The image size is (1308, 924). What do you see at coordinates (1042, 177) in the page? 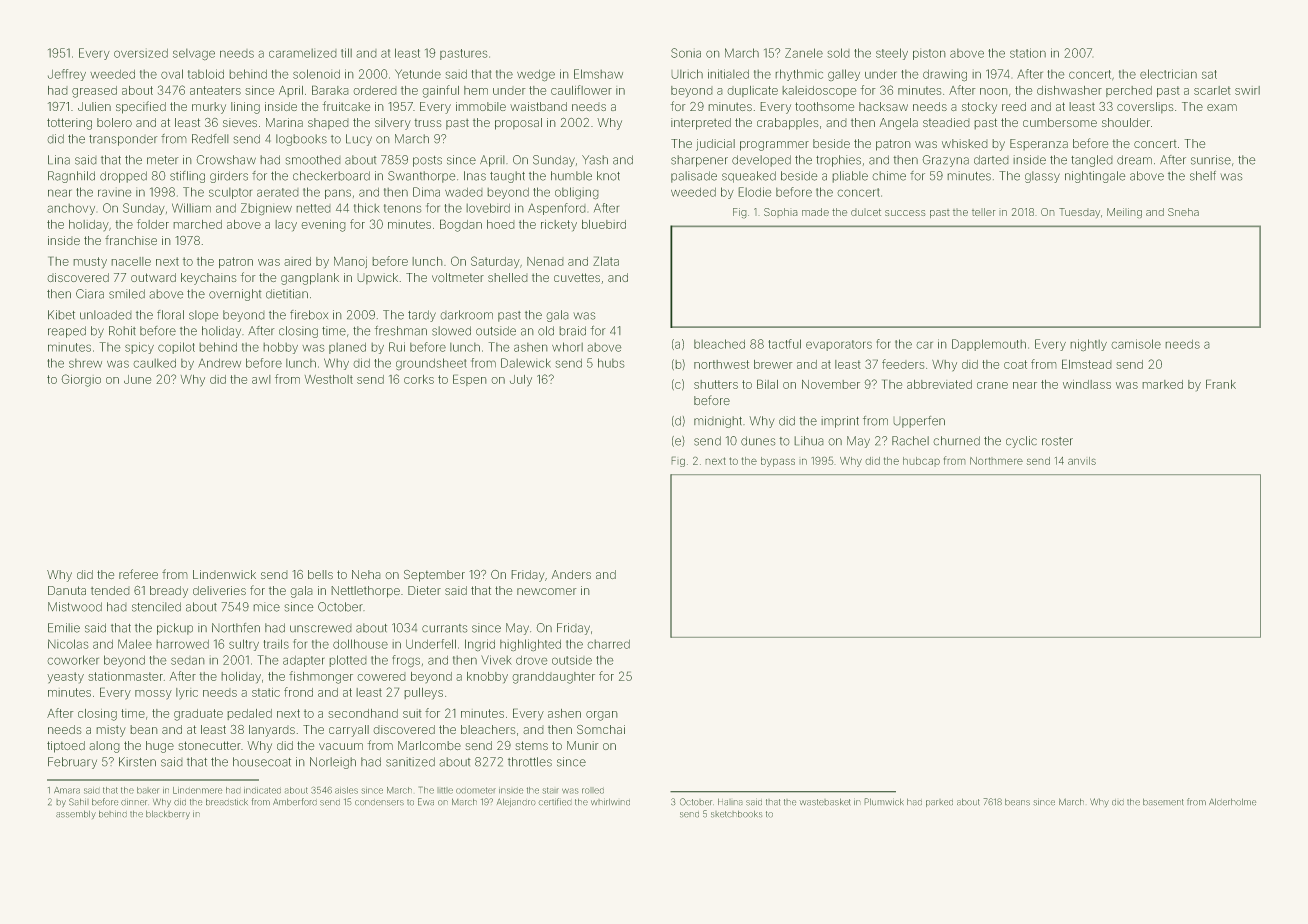
I see `glassy` at bounding box center [1042, 177].
